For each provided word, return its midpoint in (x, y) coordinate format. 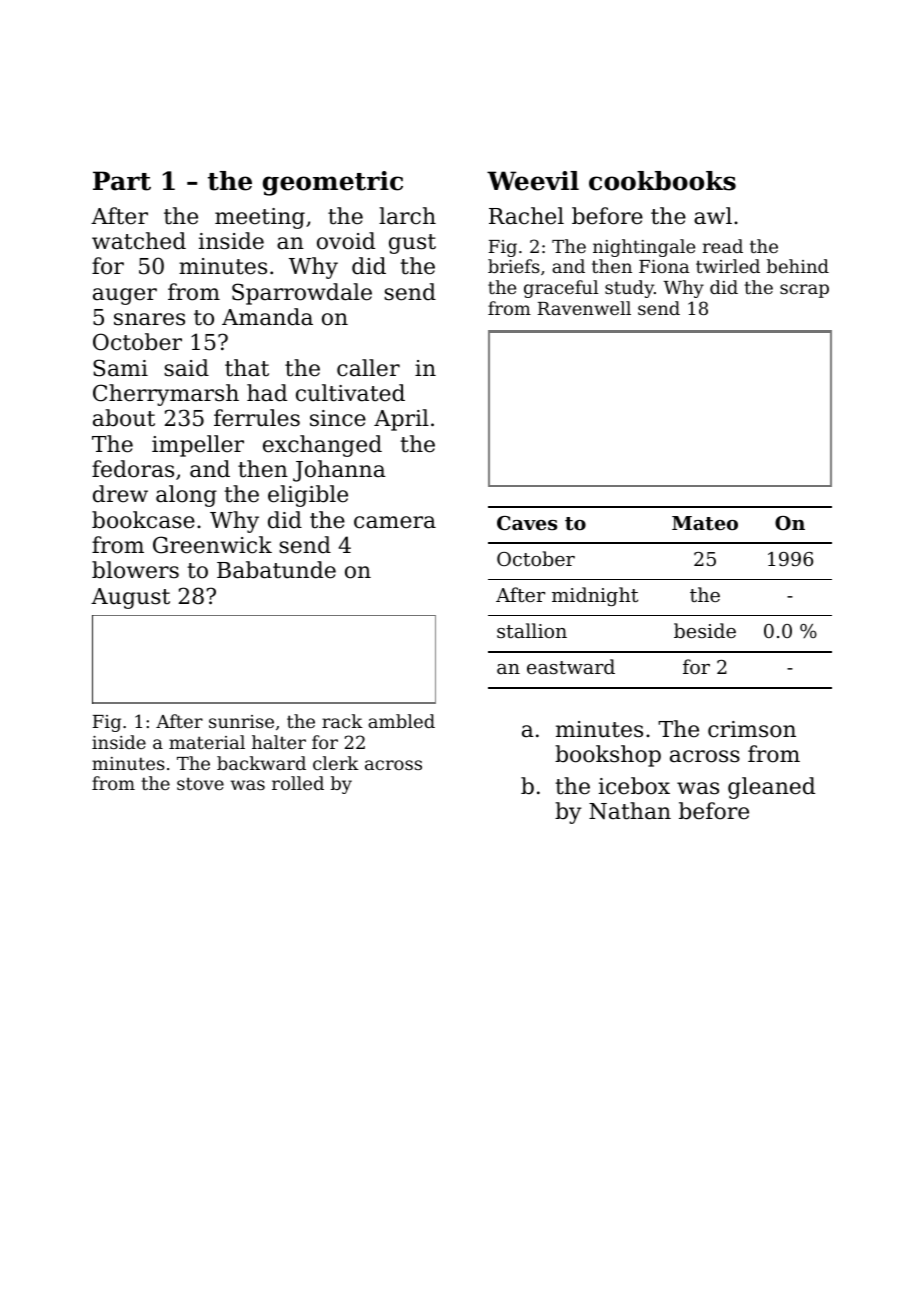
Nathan (630, 811)
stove (200, 783)
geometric (333, 183)
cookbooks (662, 181)
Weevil (533, 181)
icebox (634, 786)
